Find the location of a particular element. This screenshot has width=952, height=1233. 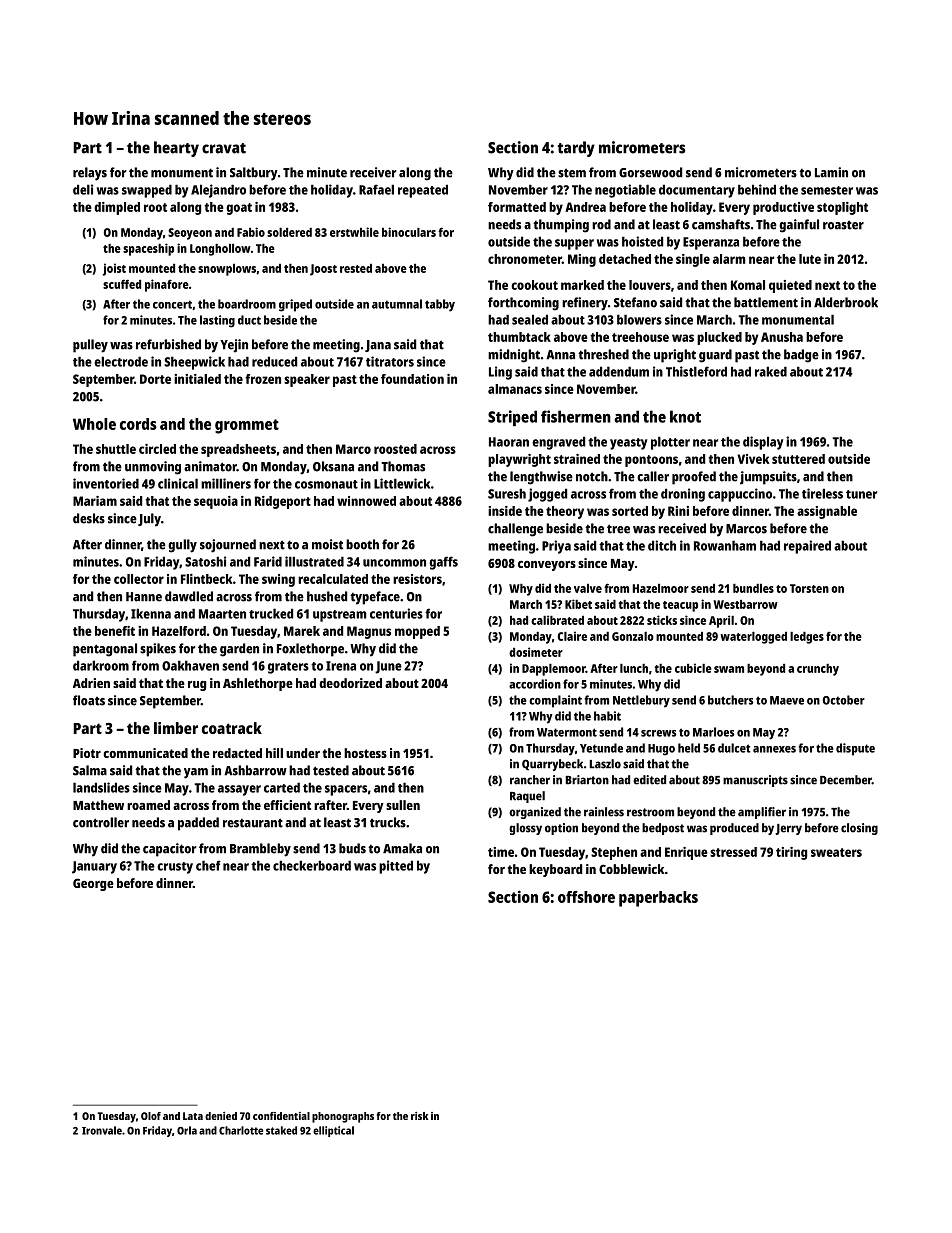

Ironvale is located at coordinates (102, 1130).
